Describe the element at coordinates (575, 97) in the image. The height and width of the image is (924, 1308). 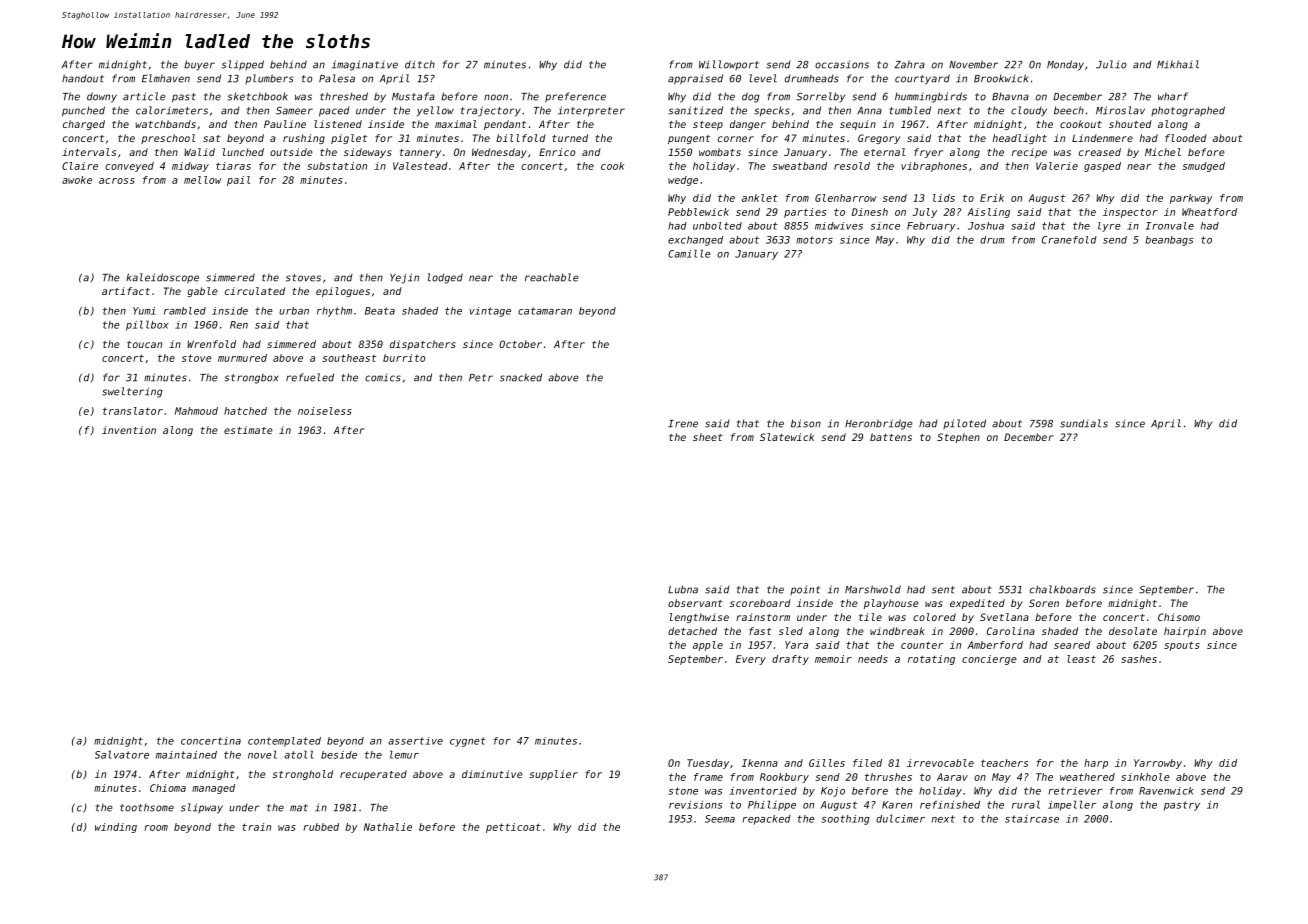
I see `preference` at that location.
